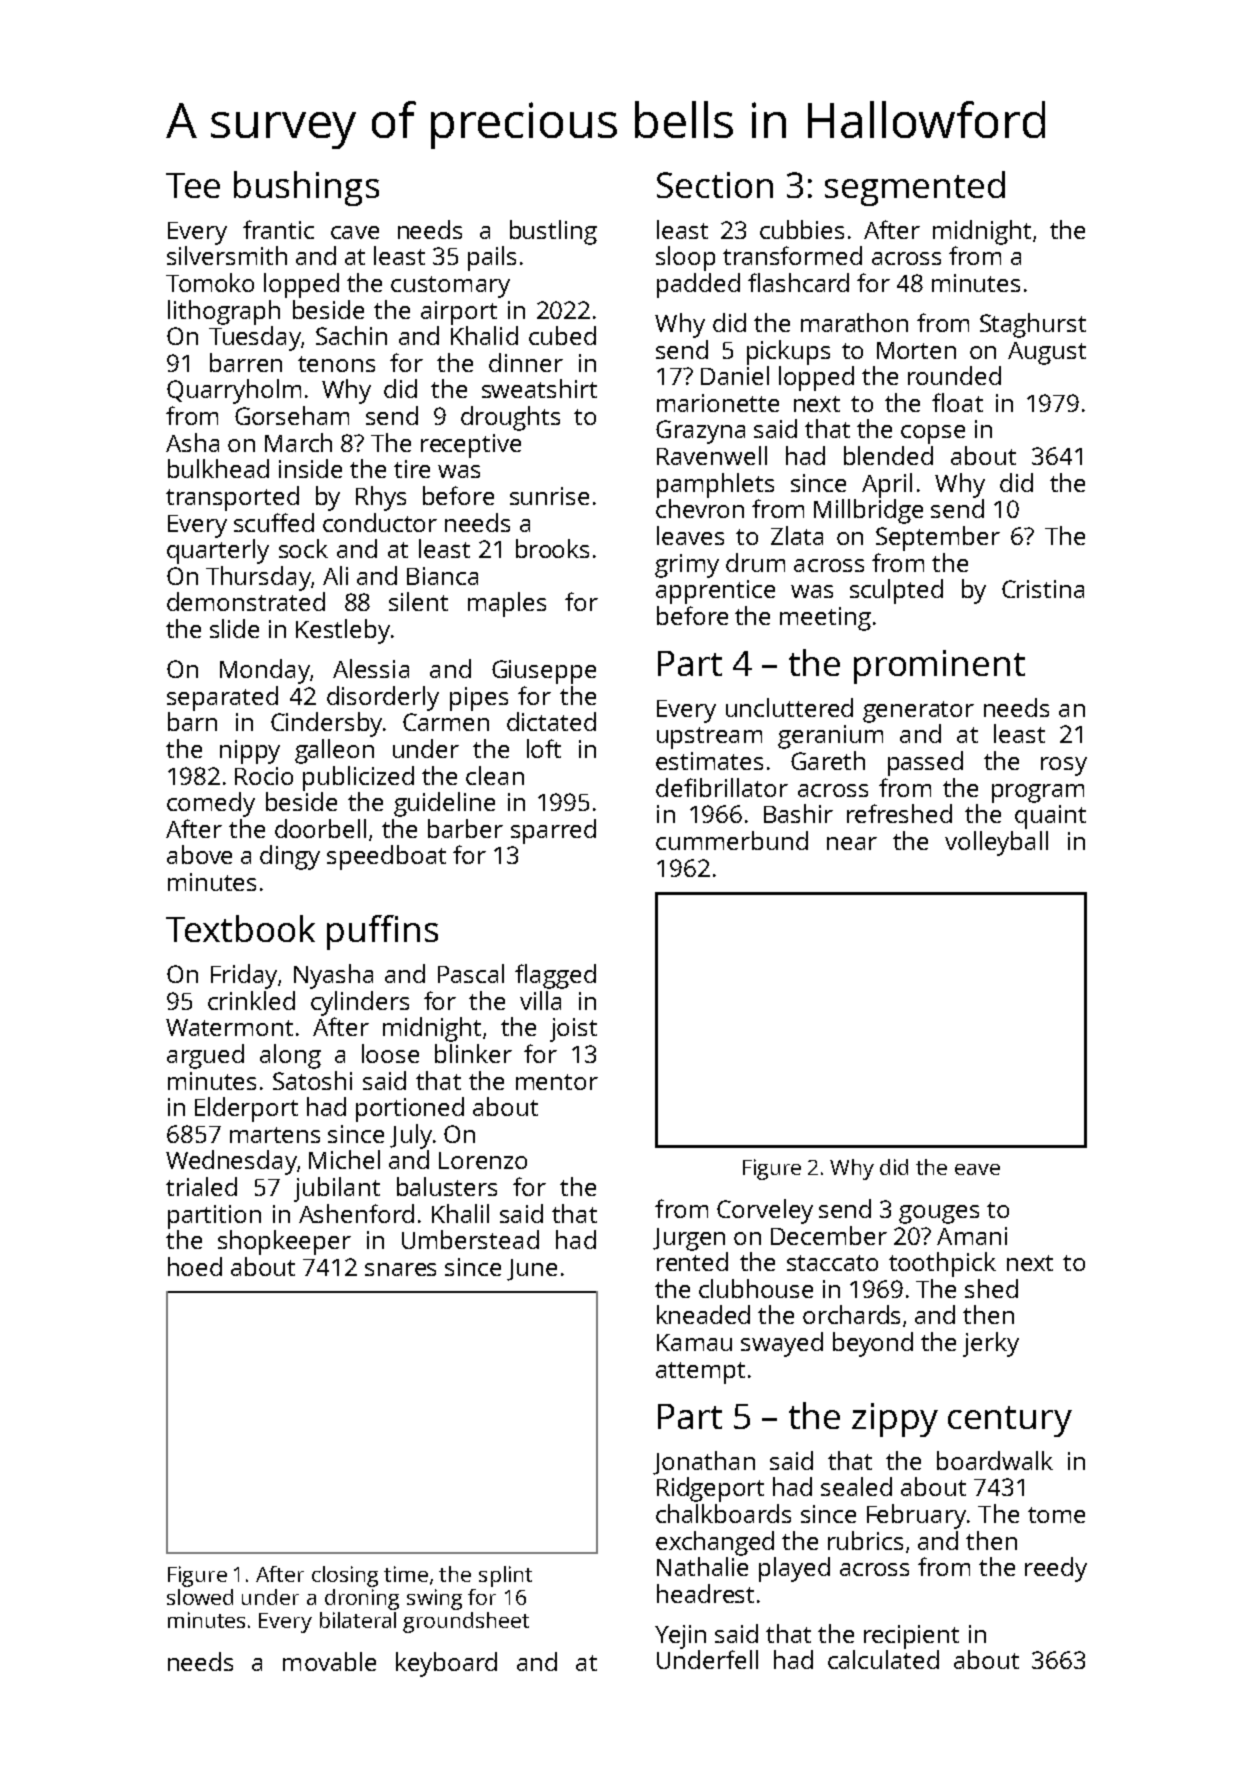 The width and height of the screenshot is (1253, 1772). Describe the element at coordinates (544, 672) in the screenshot. I see `Giuseppe` at that location.
